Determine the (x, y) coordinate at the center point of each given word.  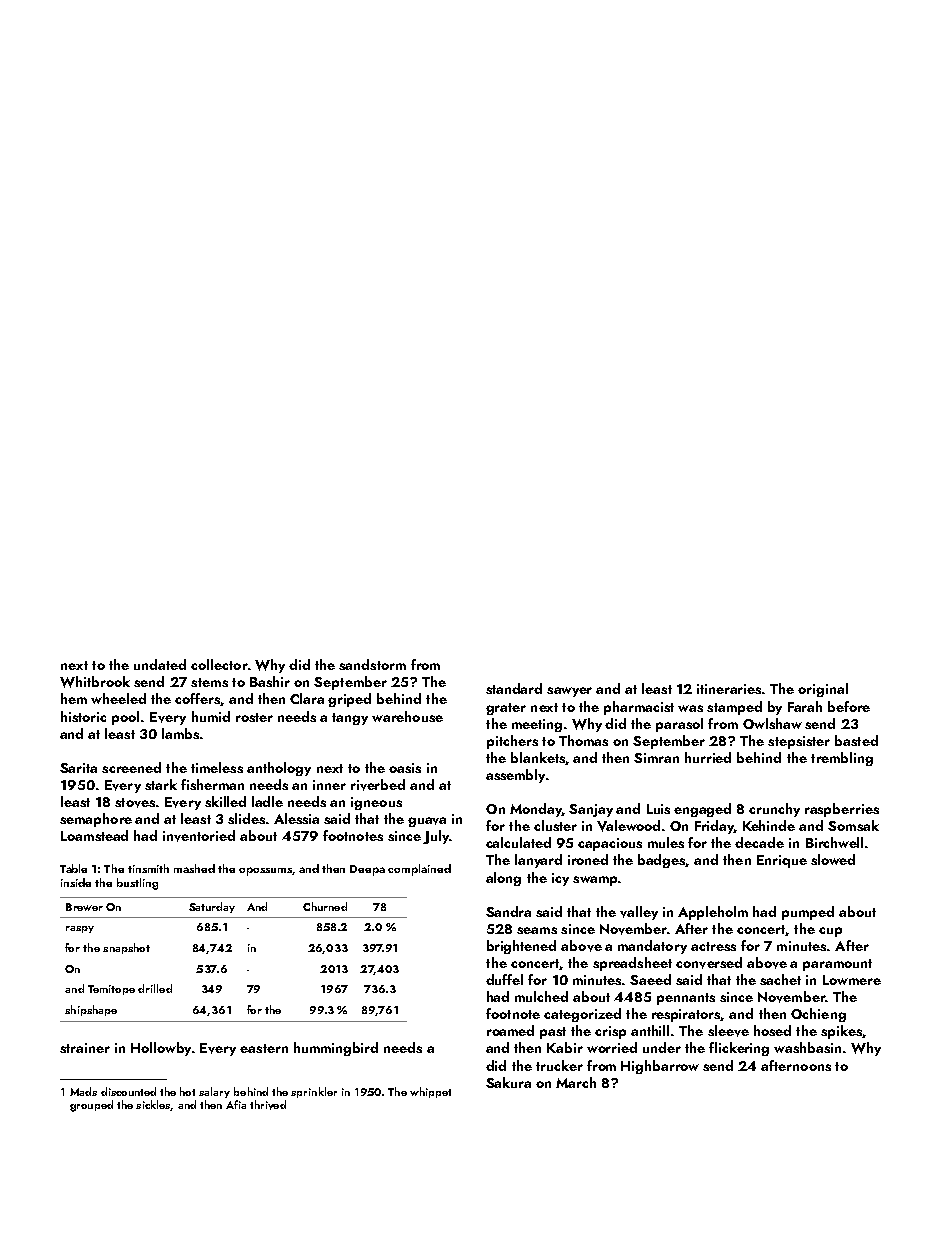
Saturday (212, 907)
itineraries (730, 689)
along (503, 879)
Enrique (782, 861)
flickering (739, 1049)
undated (160, 664)
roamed (510, 1030)
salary (214, 1092)
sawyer (569, 692)
